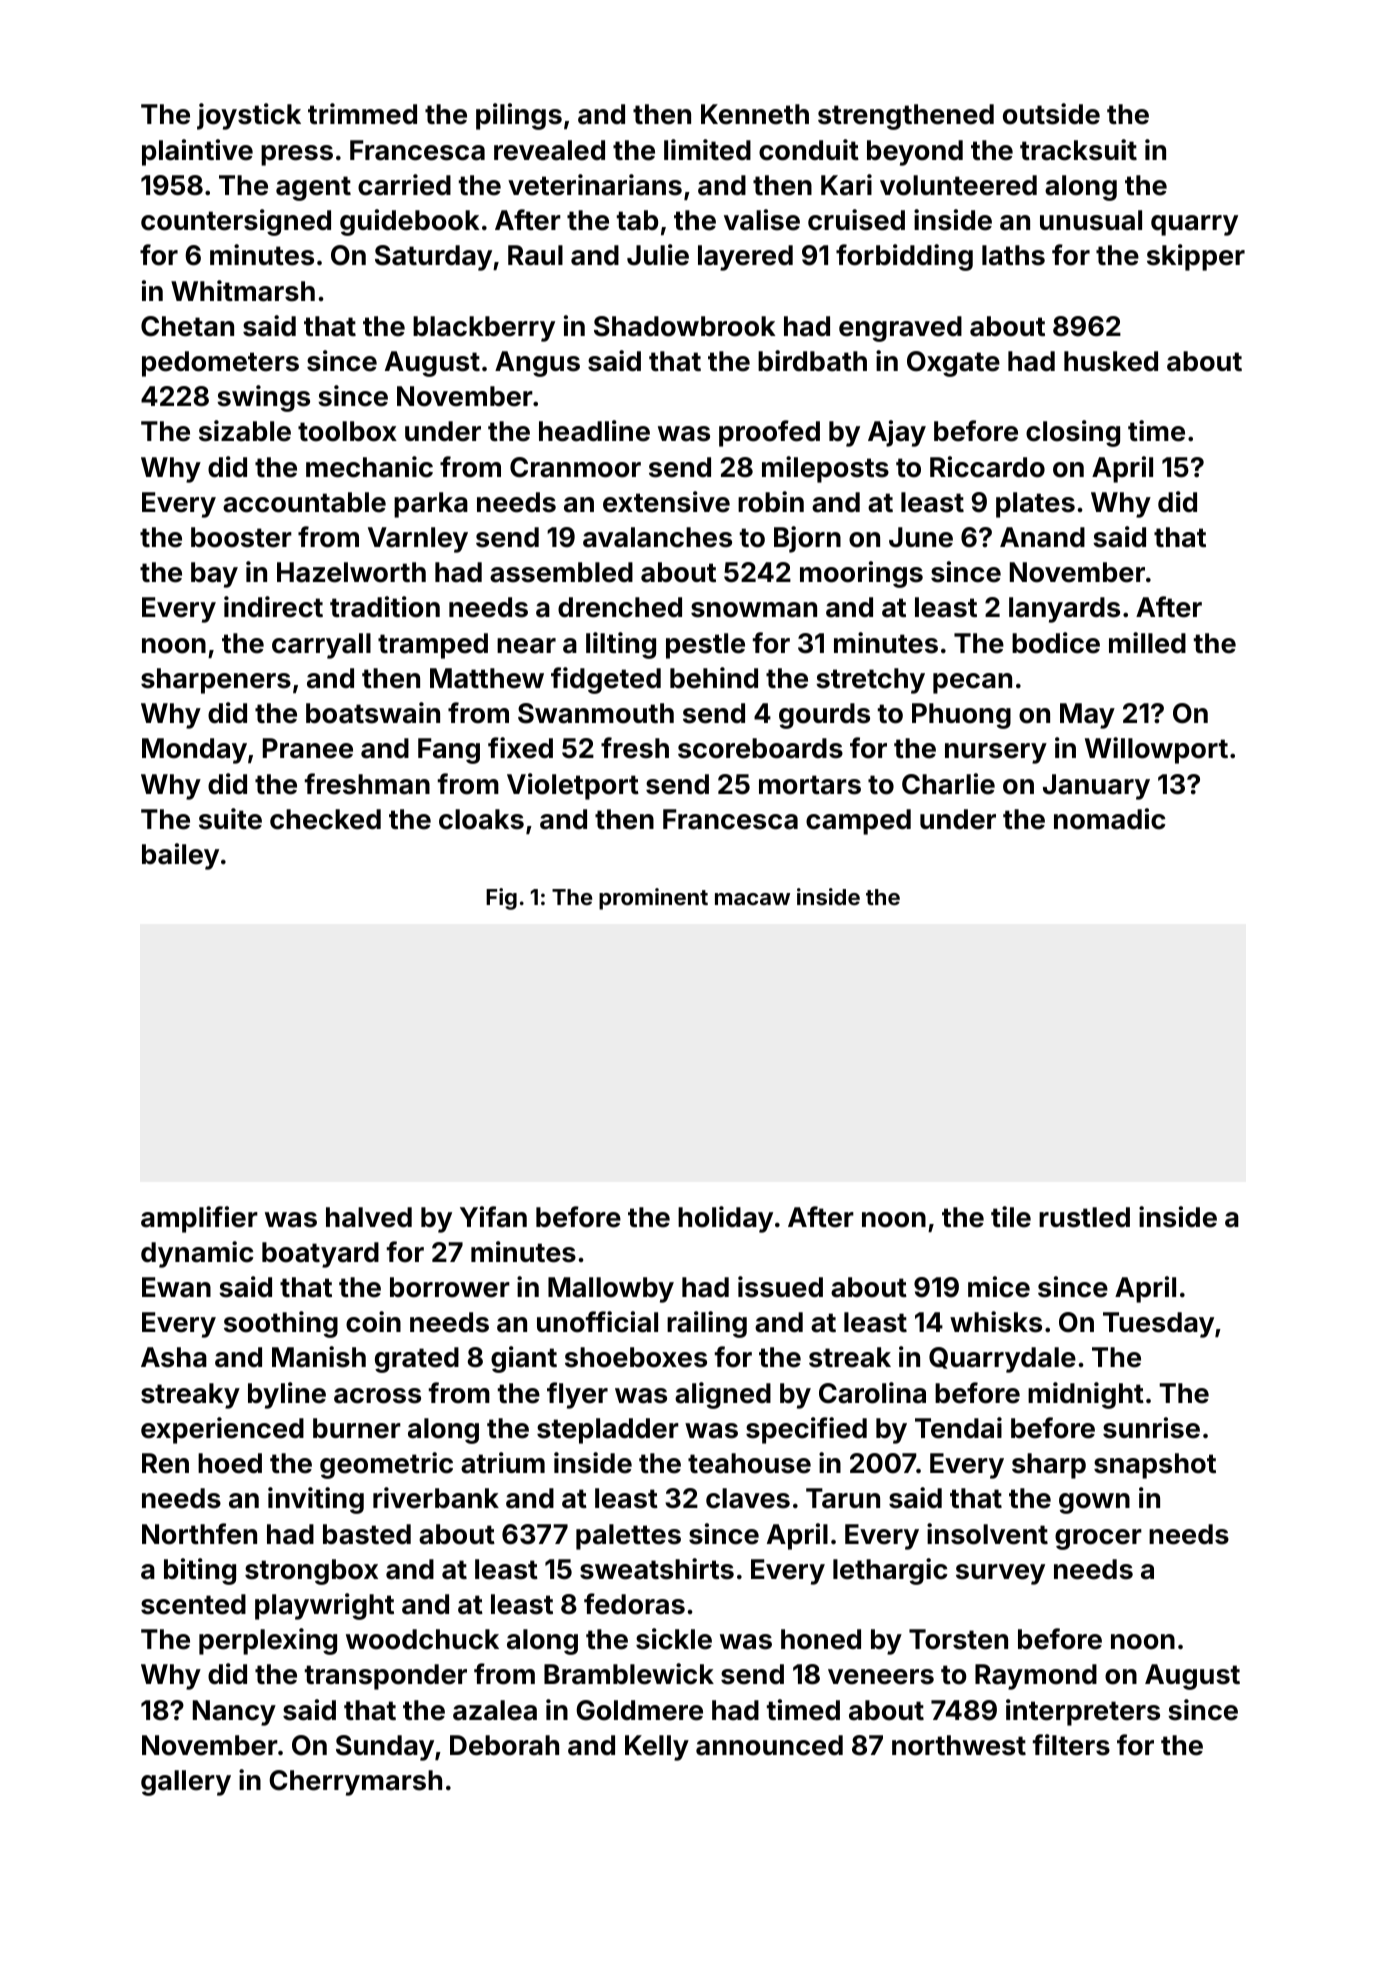  I want to click on Shadowbrook, so click(685, 326).
